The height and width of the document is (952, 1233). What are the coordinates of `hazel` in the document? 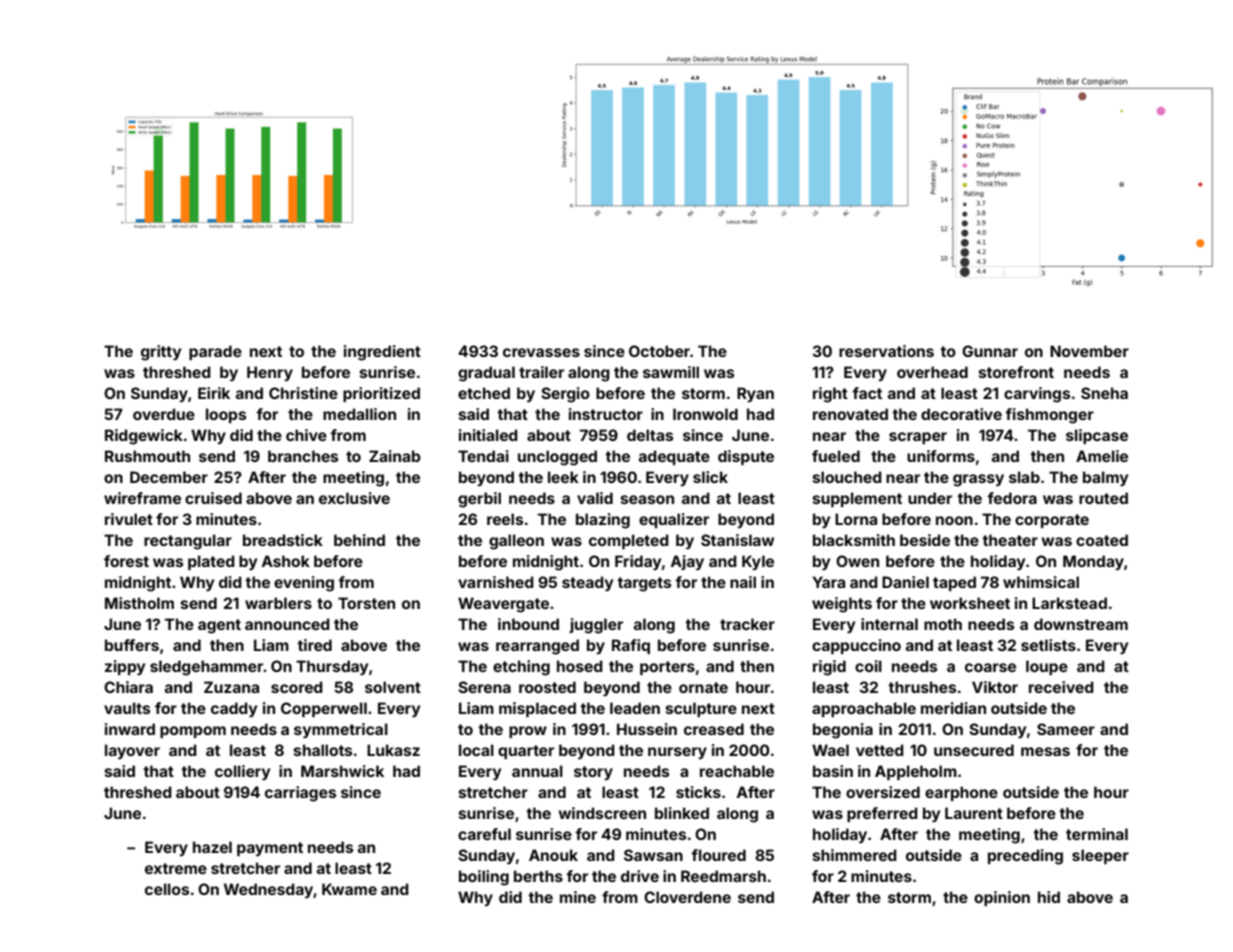 It's located at (212, 847).
